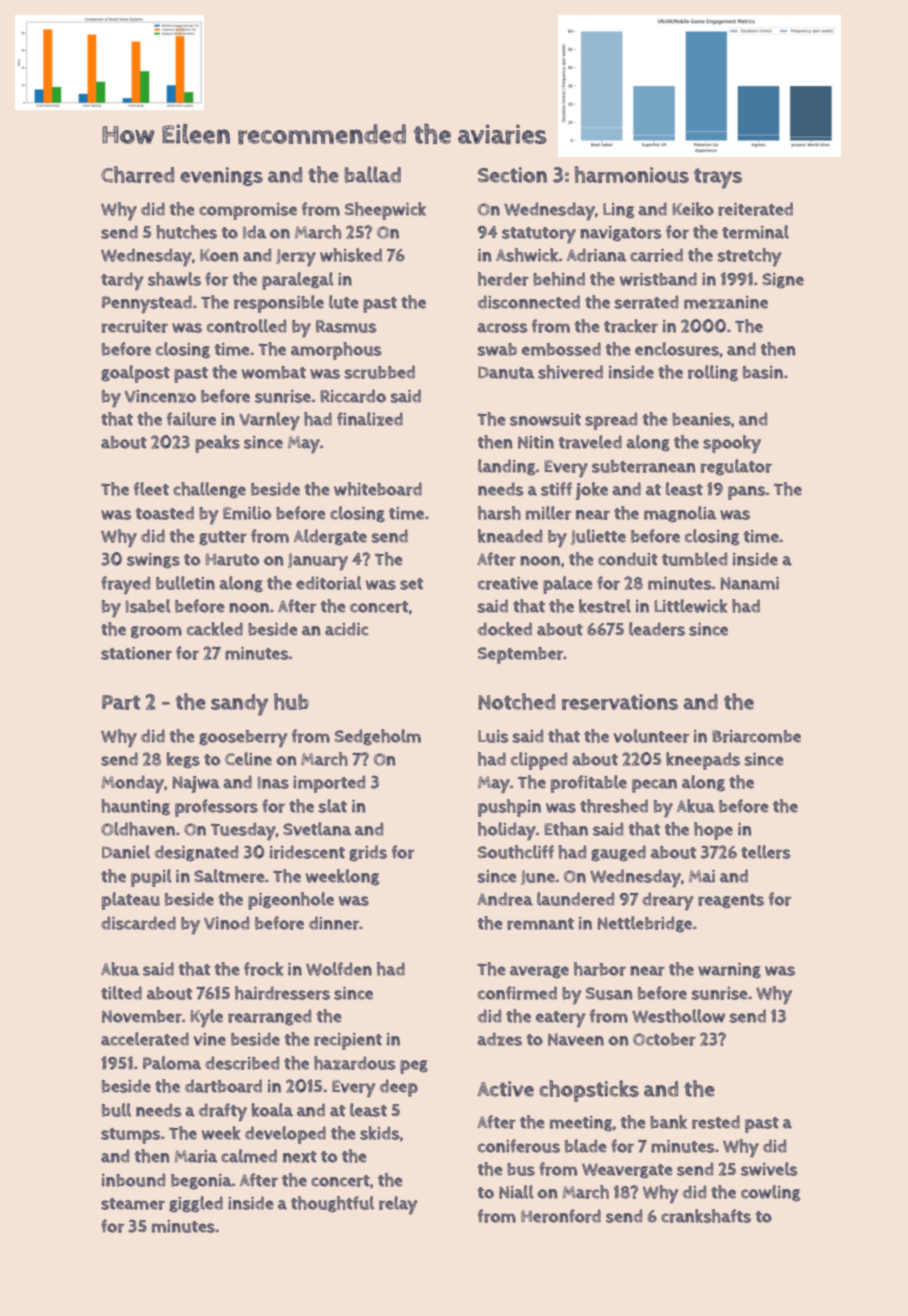 This screenshot has width=908, height=1316. I want to click on Westhollow, so click(678, 1016).
